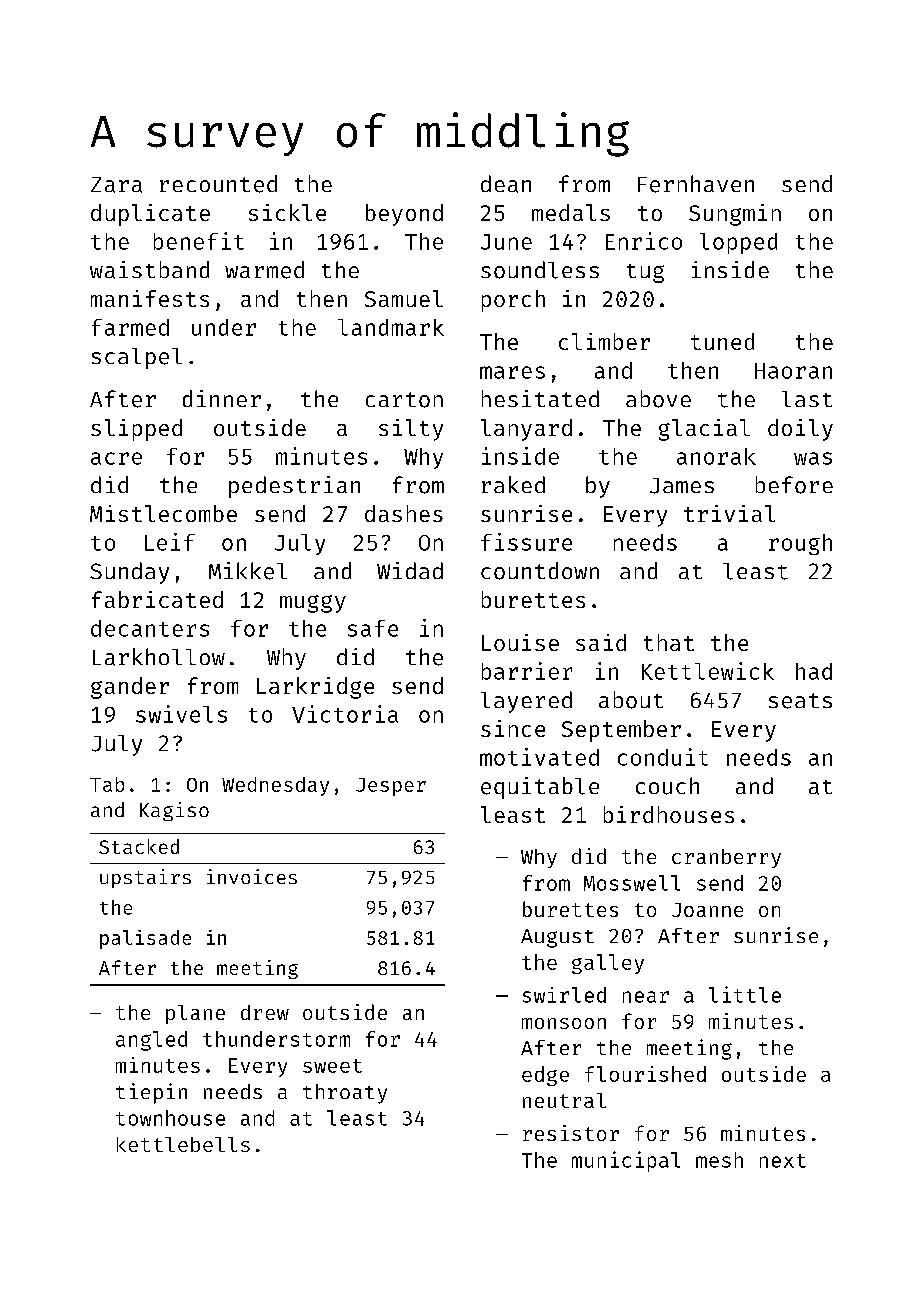  Describe the element at coordinates (707, 910) in the screenshot. I see `Joanne` at that location.
